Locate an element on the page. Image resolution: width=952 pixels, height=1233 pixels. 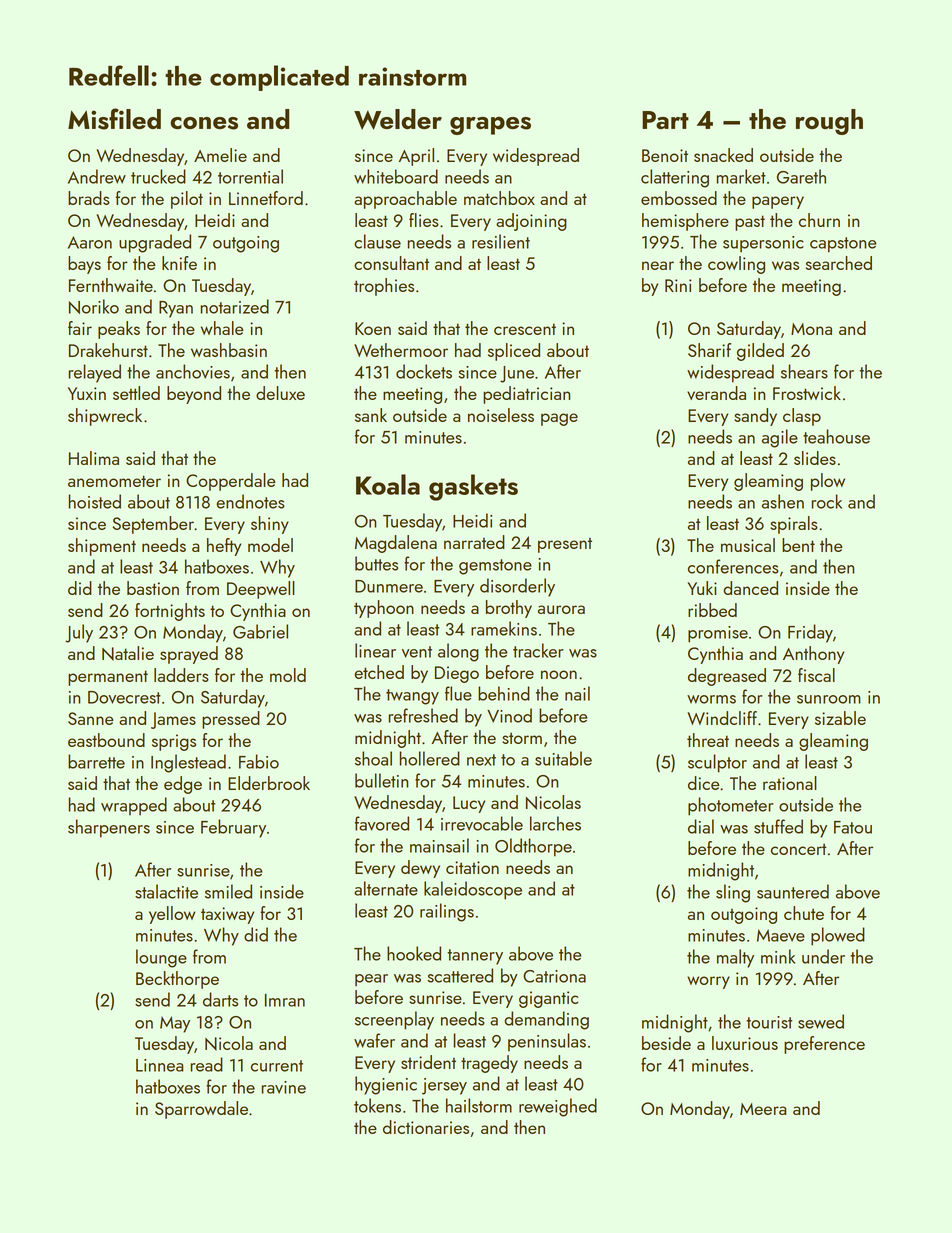
dice is located at coordinates (703, 783).
